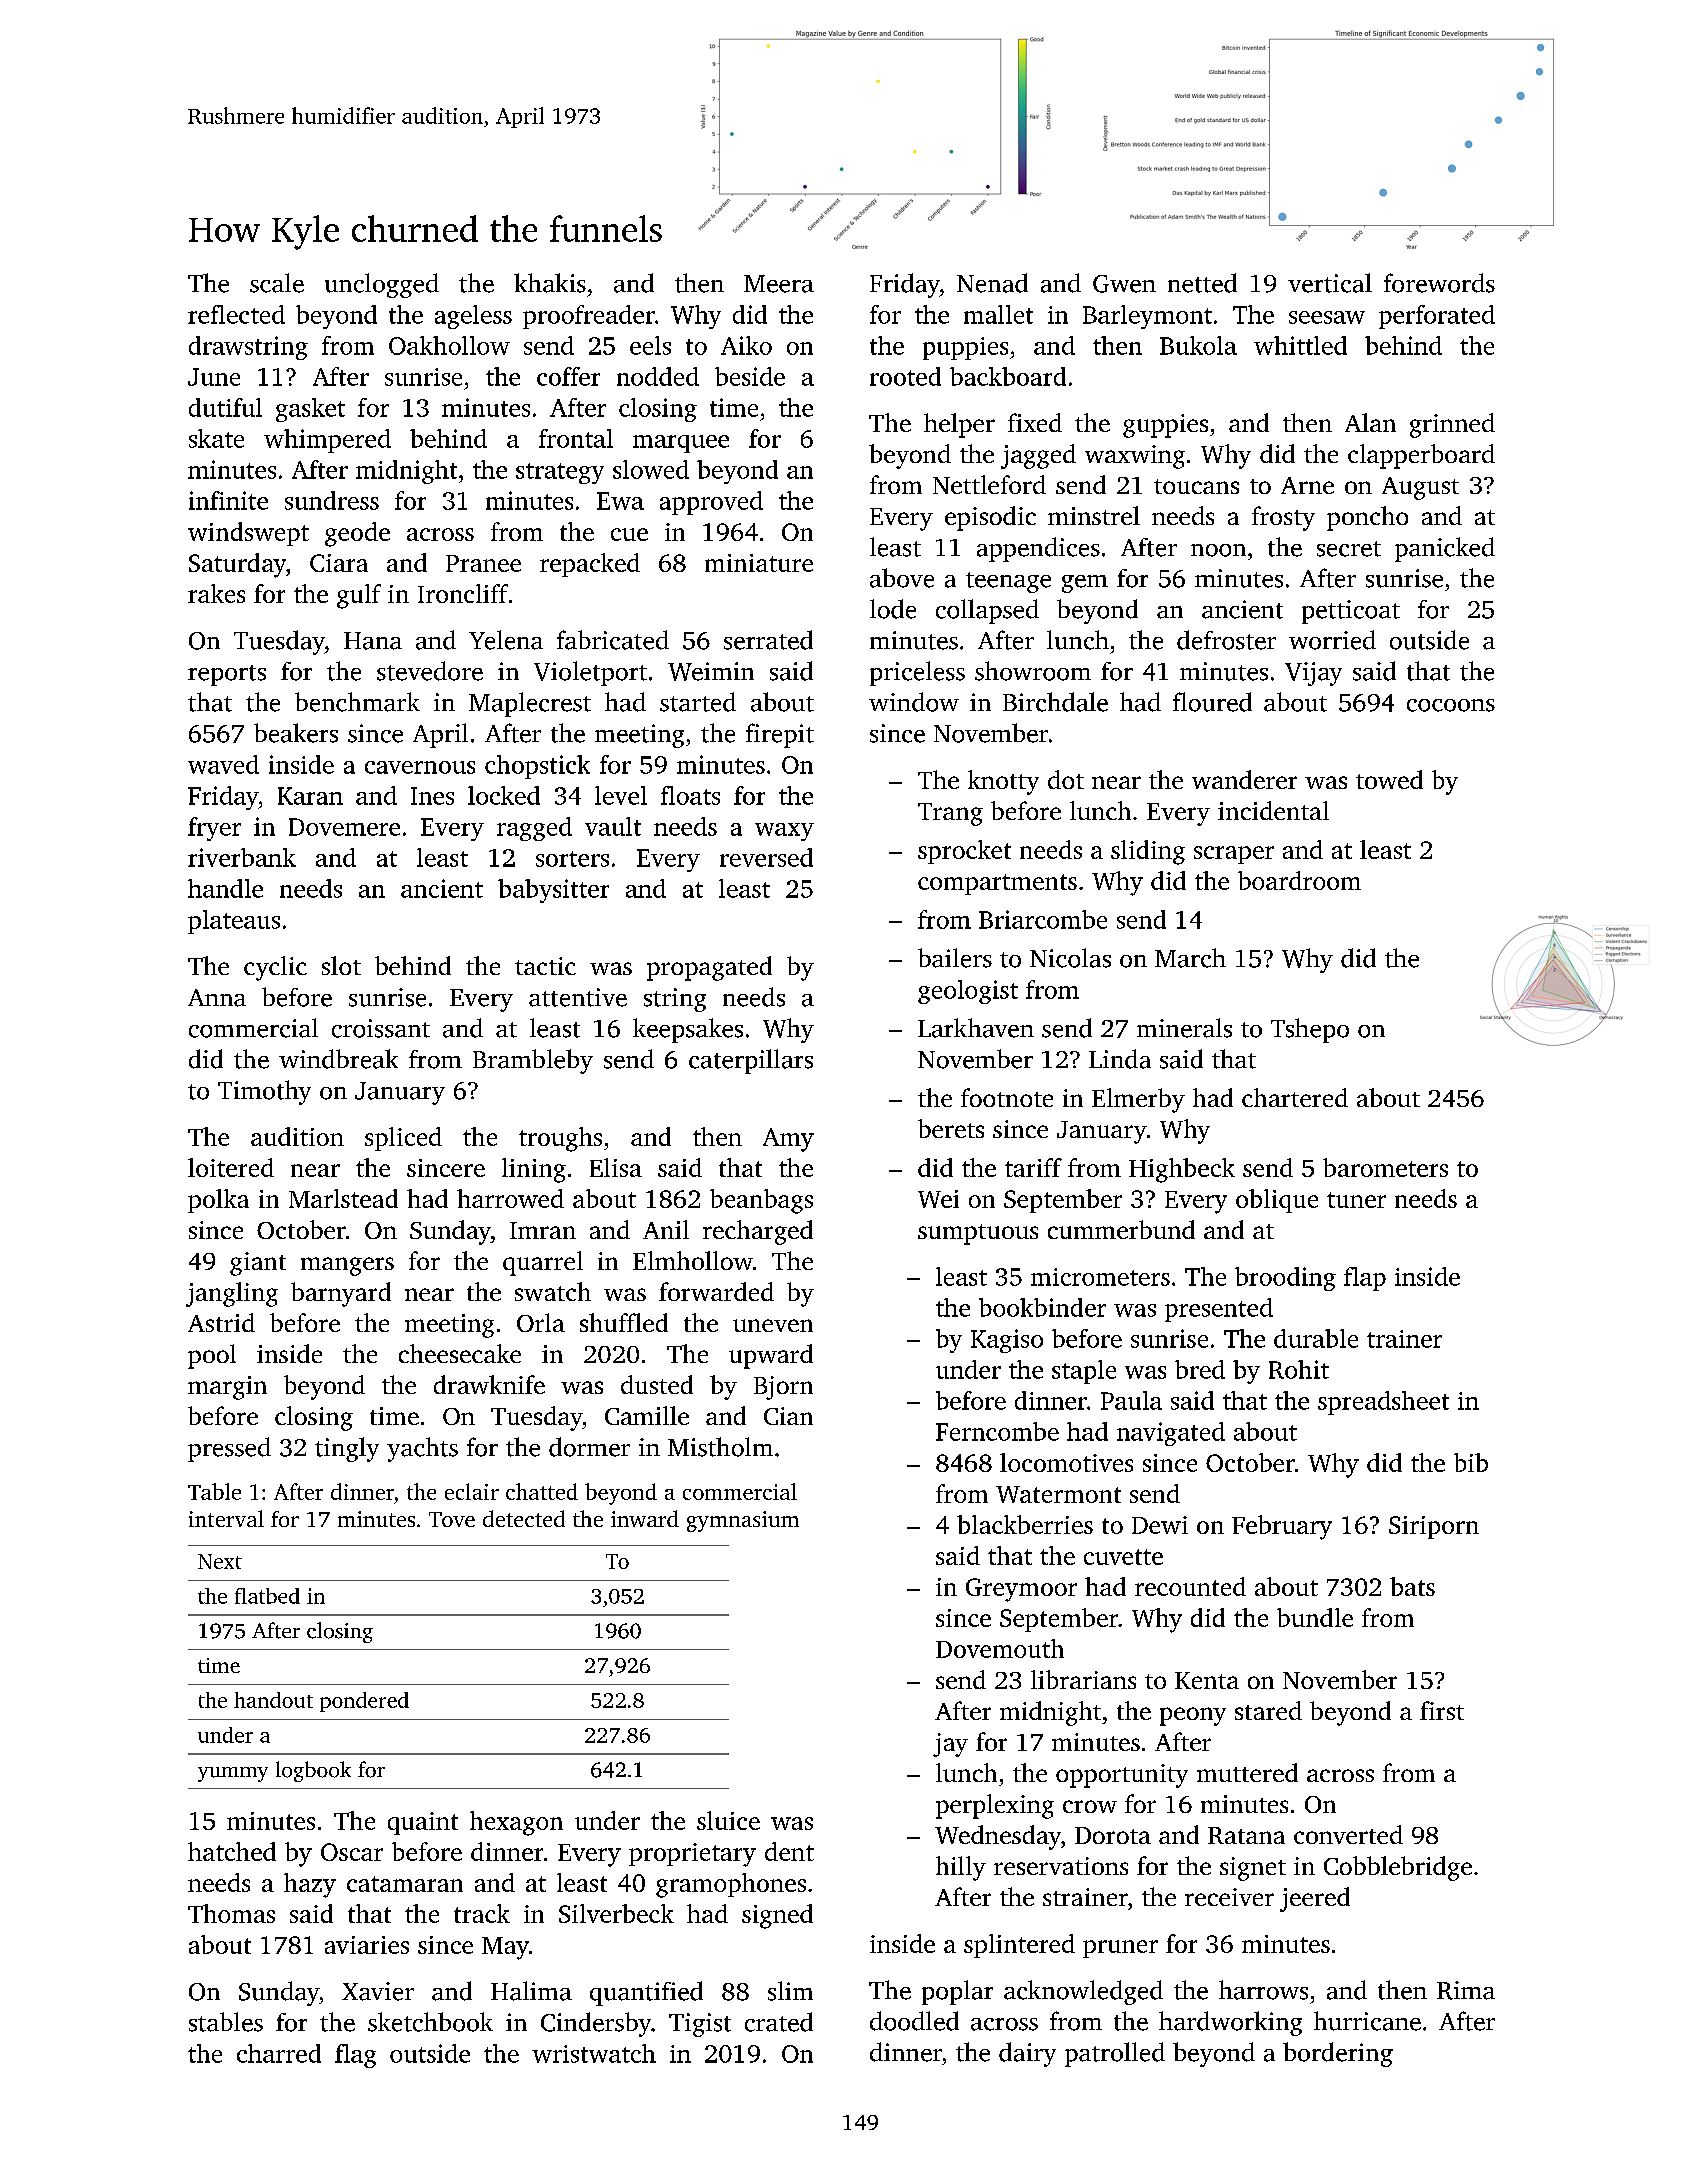  What do you see at coordinates (357, 534) in the screenshot?
I see `geode` at bounding box center [357, 534].
